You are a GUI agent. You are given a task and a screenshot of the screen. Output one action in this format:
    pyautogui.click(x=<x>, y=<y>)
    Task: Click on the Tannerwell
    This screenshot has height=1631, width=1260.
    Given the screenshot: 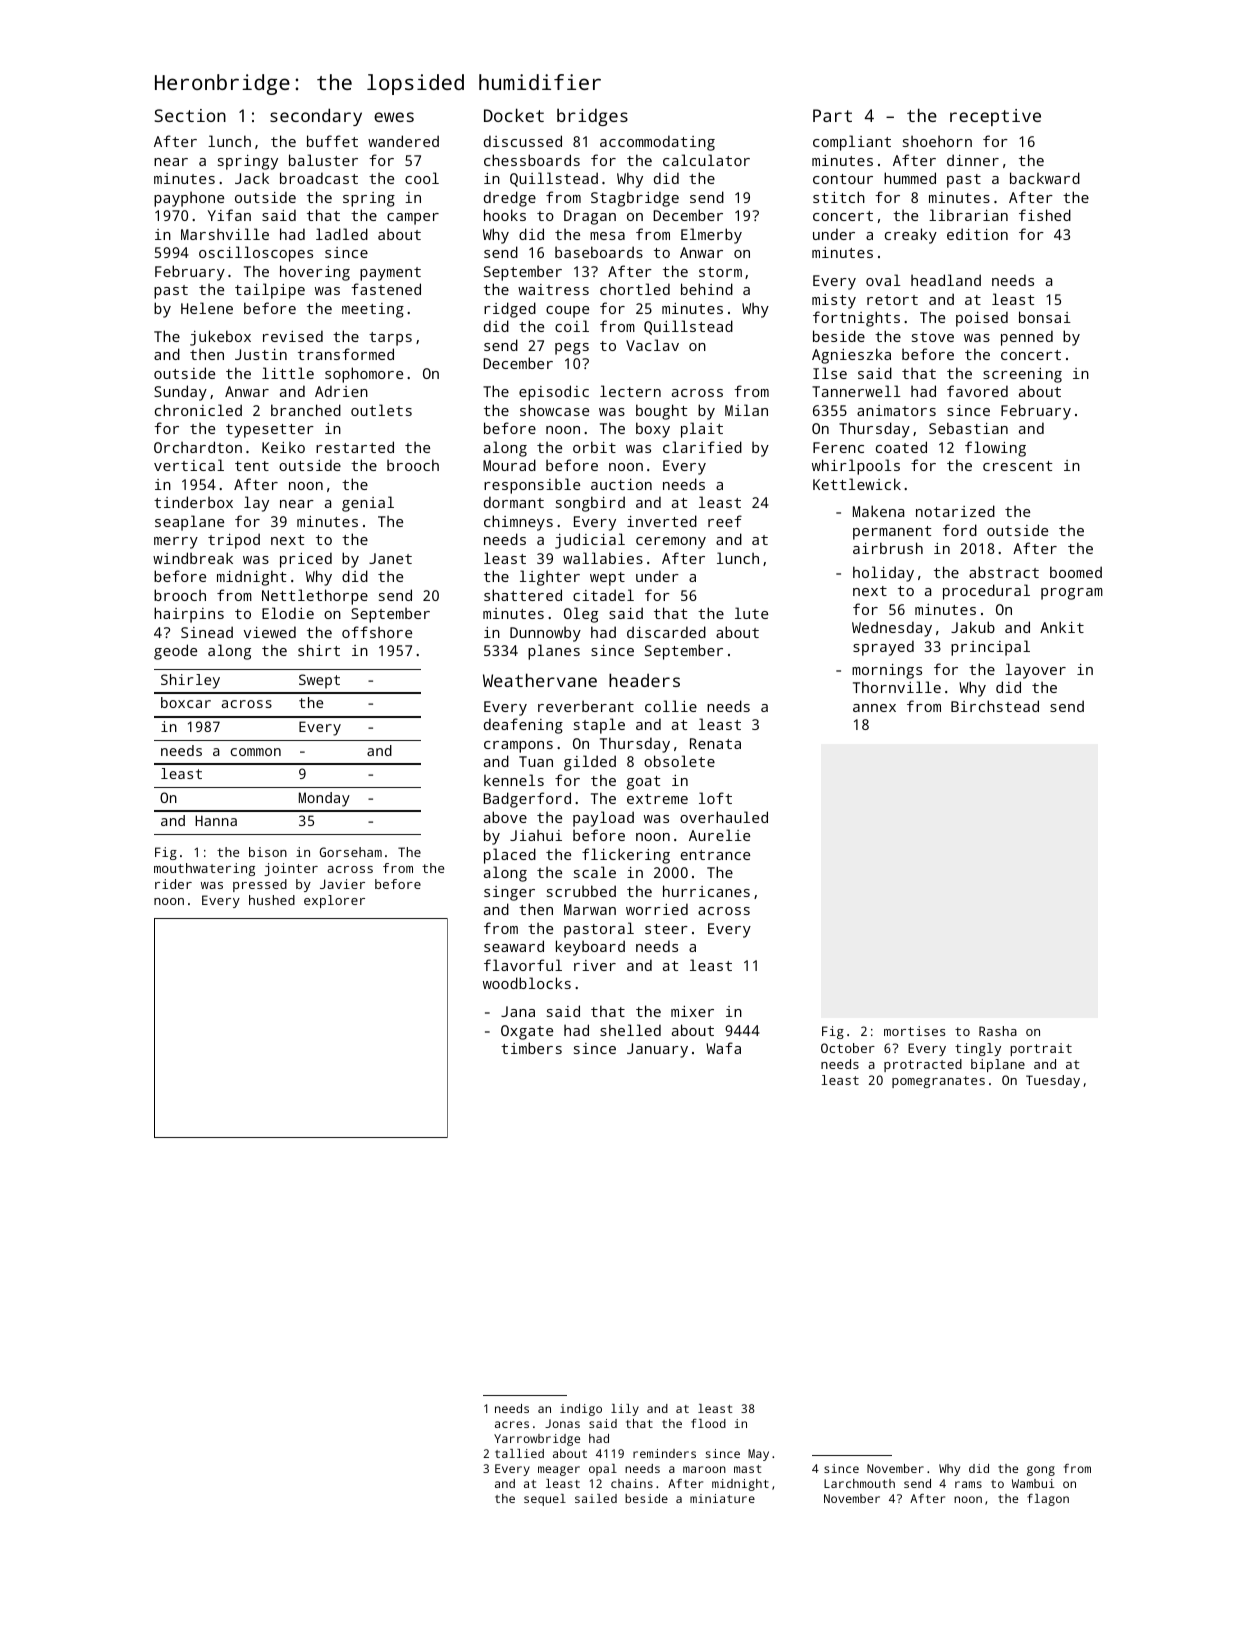 What is the action you would take?
    pyautogui.click(x=856, y=391)
